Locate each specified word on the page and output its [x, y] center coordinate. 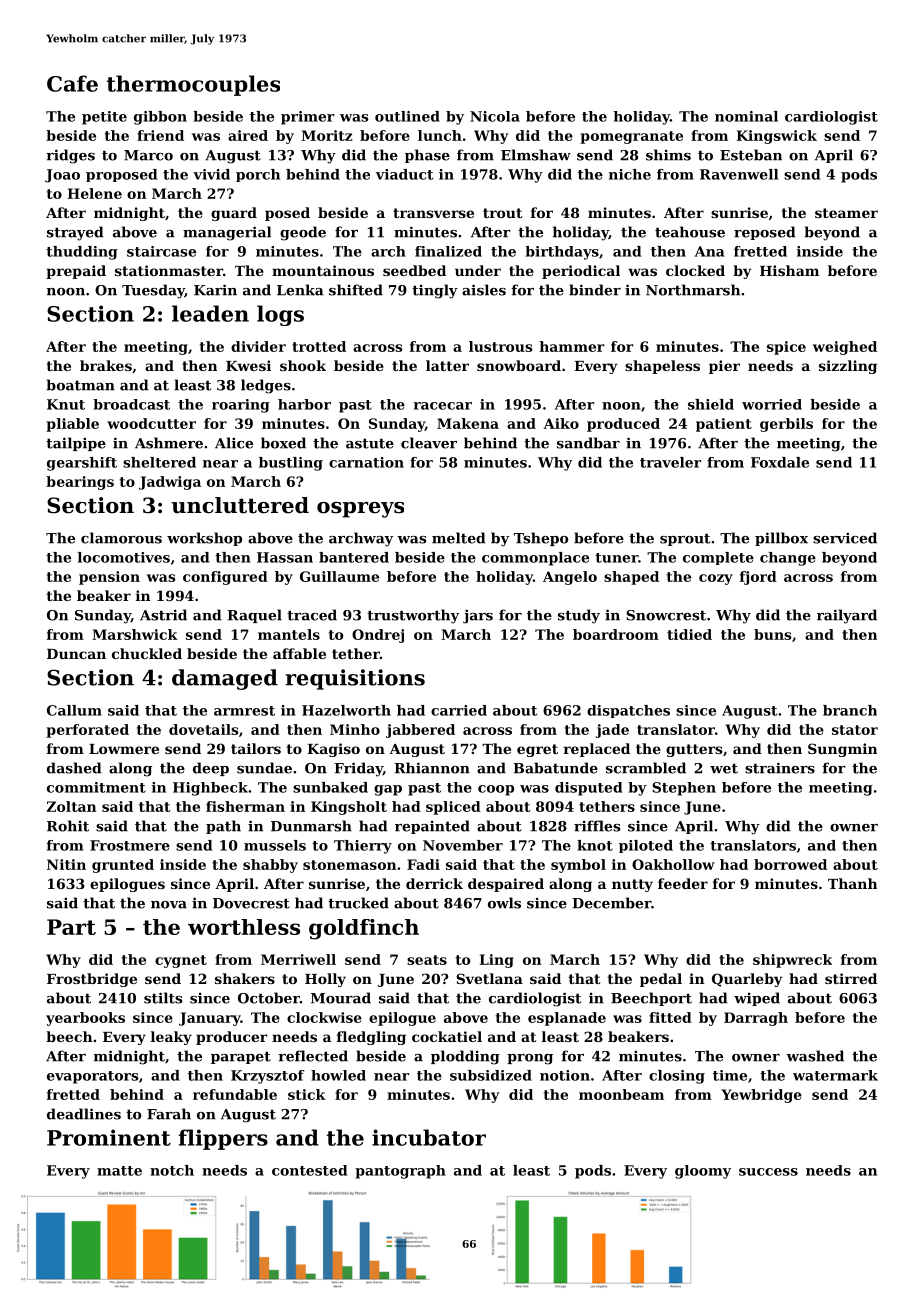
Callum [74, 710]
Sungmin [842, 750]
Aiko [561, 423]
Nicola [495, 116]
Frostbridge [92, 980]
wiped [757, 999]
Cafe [72, 83]
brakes [106, 365]
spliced [453, 808]
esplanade [567, 1019]
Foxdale [780, 462]
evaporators [92, 1077]
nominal [746, 116]
